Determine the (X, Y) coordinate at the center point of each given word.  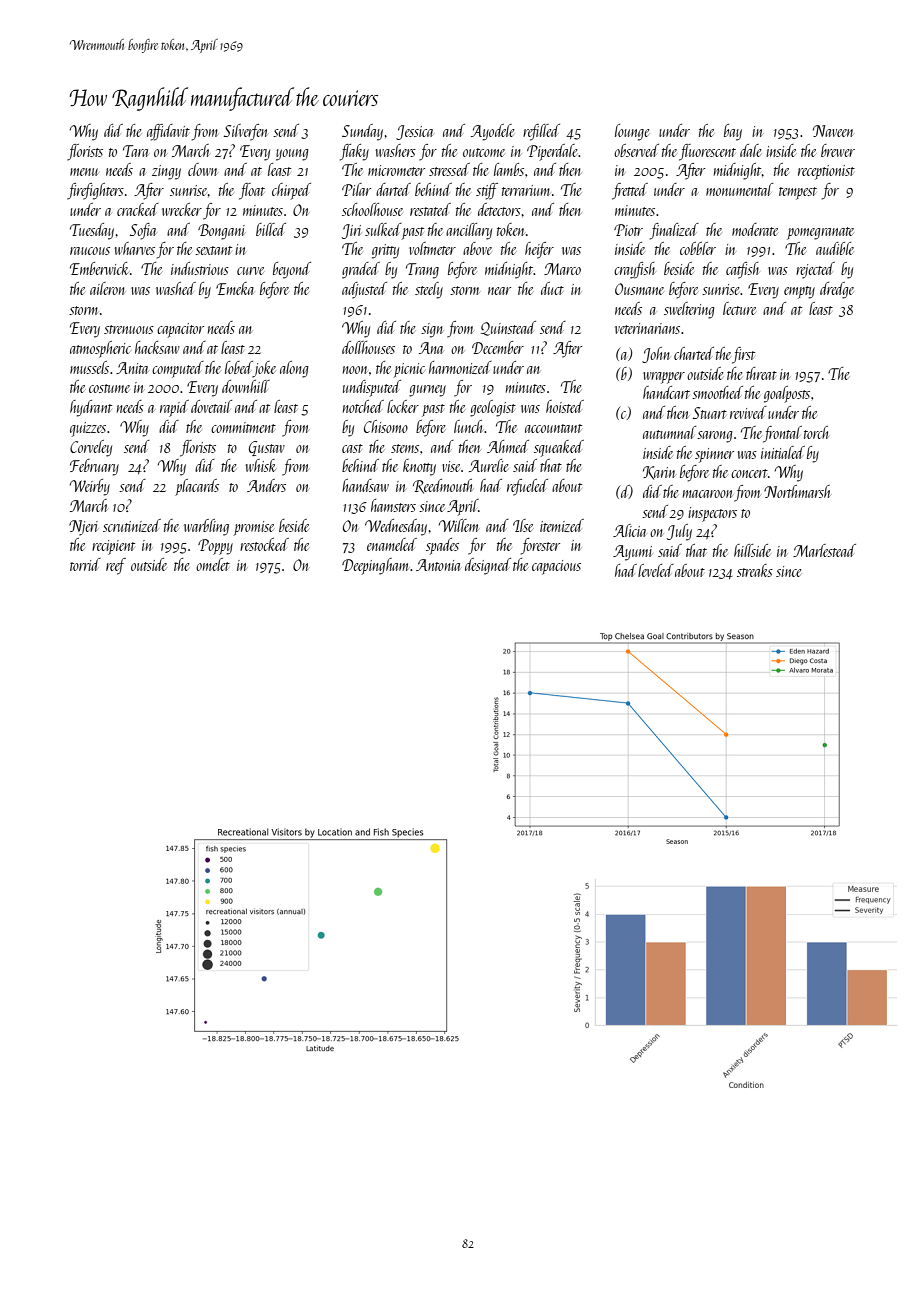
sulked (383, 229)
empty (799, 292)
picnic (409, 370)
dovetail (211, 406)
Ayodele (492, 132)
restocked (264, 544)
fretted (630, 191)
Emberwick (99, 268)
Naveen (833, 131)
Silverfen (246, 132)
